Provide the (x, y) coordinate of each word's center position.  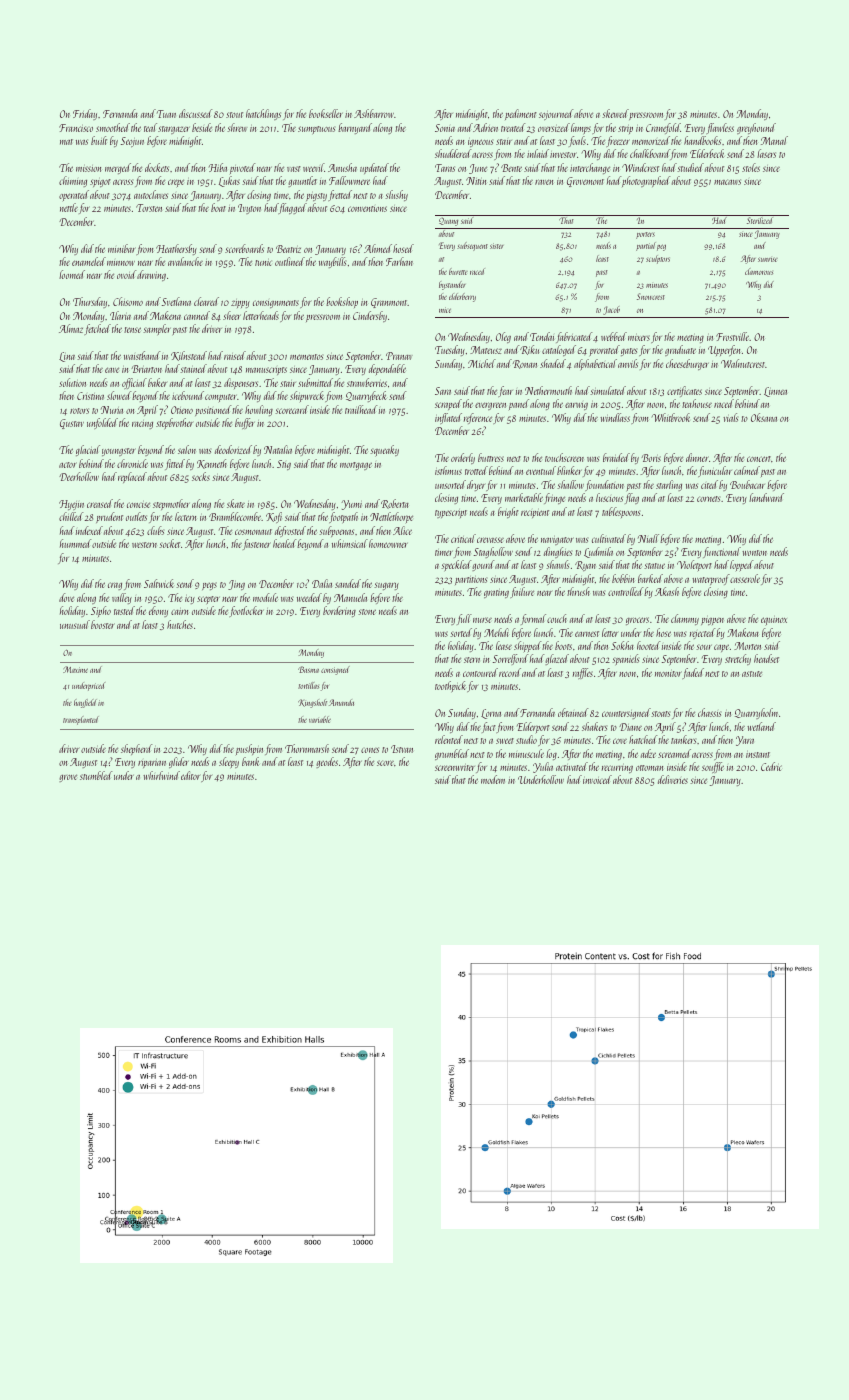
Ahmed (378, 248)
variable (320, 719)
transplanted (81, 720)
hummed (75, 543)
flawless (720, 128)
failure (522, 592)
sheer (232, 315)
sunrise (768, 259)
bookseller (326, 113)
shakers (594, 726)
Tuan (166, 114)
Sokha (622, 645)
